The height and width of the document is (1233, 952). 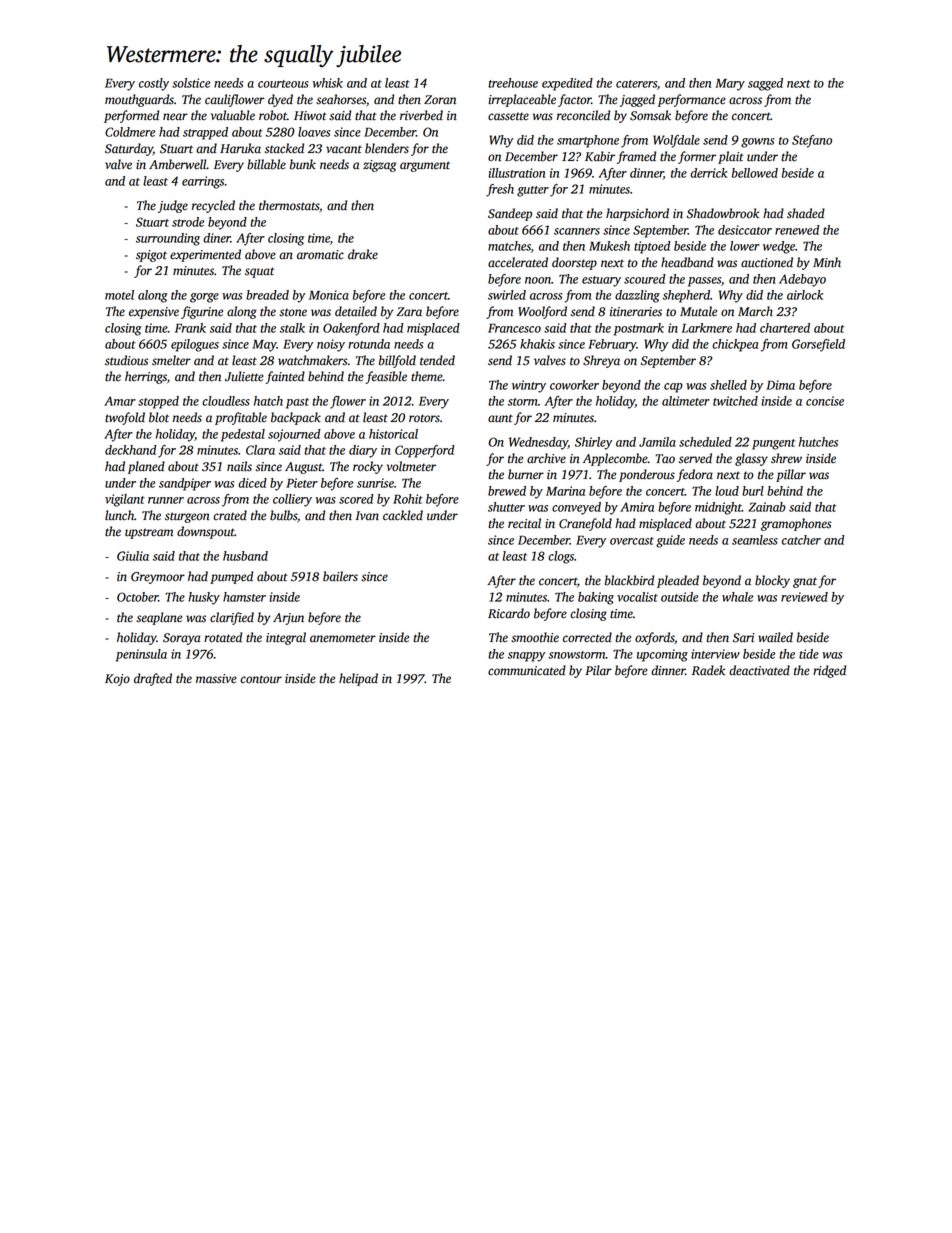 I want to click on profitable, so click(x=241, y=418).
